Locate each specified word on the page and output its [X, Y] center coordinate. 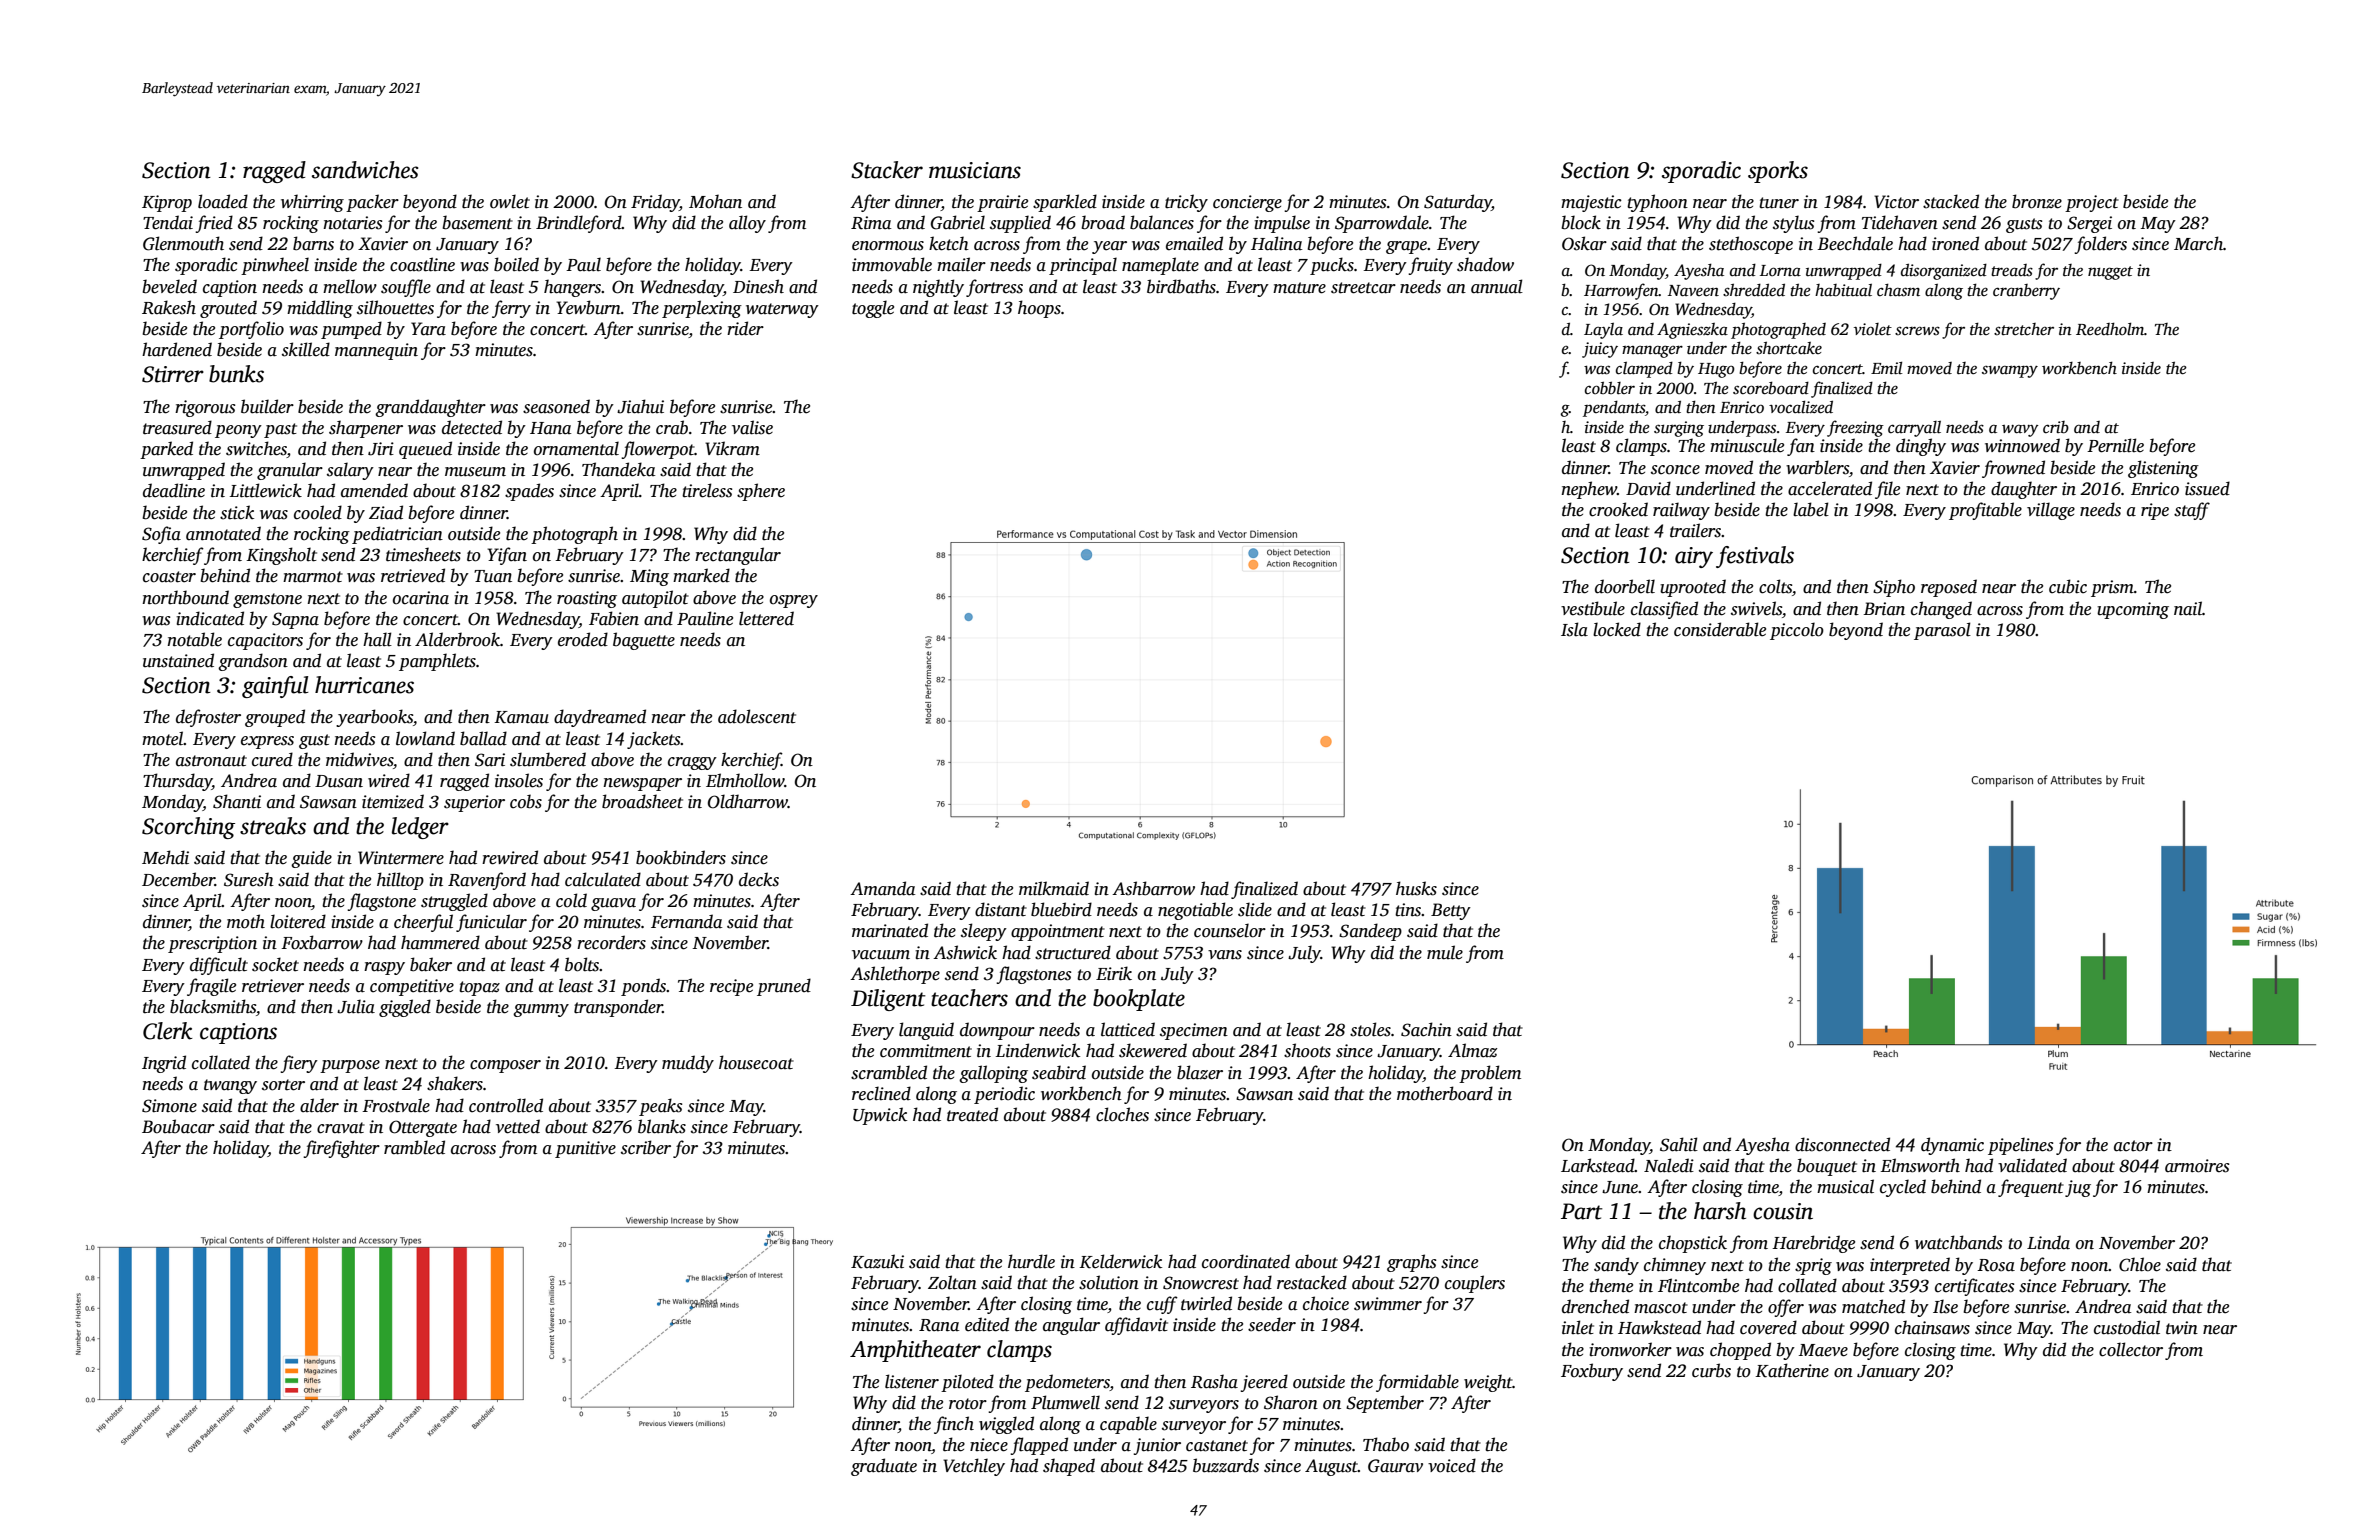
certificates [1974, 1287]
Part [1582, 1211]
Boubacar [178, 1126]
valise [752, 427]
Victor [1896, 202]
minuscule [1747, 445]
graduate [884, 1467]
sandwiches [365, 170]
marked [701, 575]
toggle [873, 309]
